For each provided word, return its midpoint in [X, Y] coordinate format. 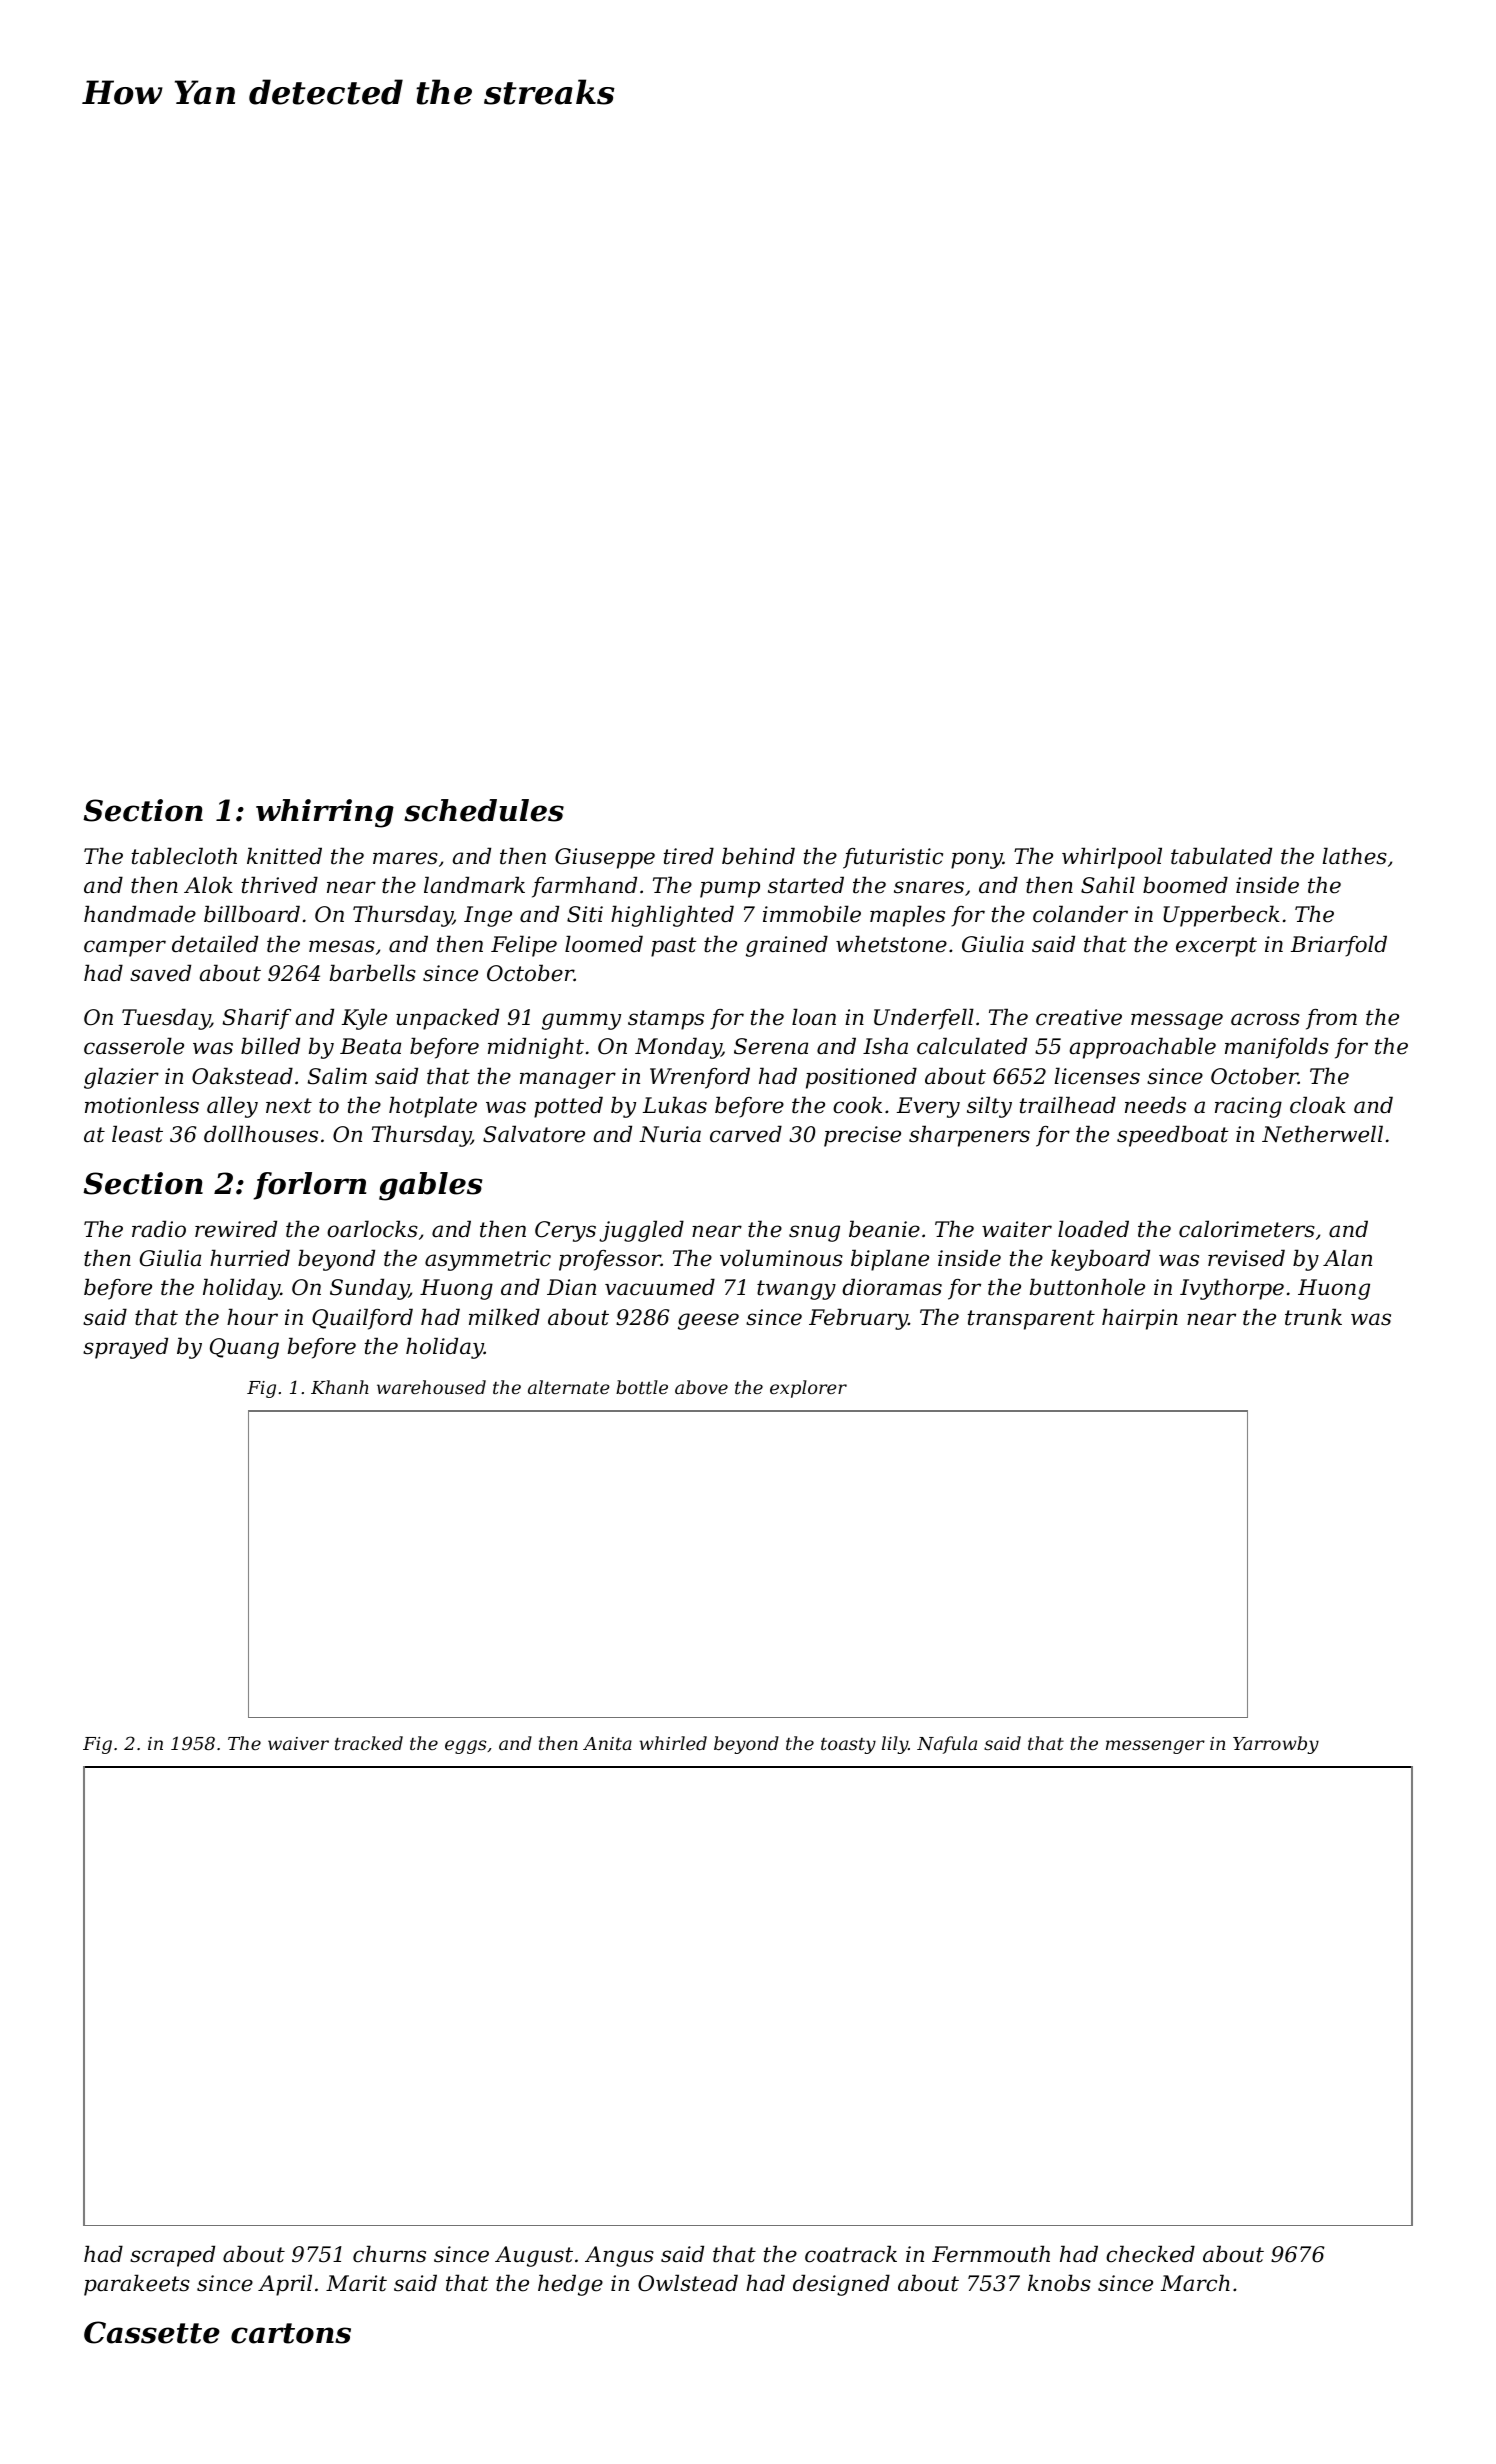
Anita [607, 1743]
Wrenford [700, 1078]
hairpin [1140, 1319]
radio [159, 1229]
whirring [325, 813]
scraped [172, 2256]
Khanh [340, 1387]
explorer [808, 1389]
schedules [484, 810]
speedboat [1173, 1136]
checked [1150, 2254]
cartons [291, 2333]
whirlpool [1112, 858]
